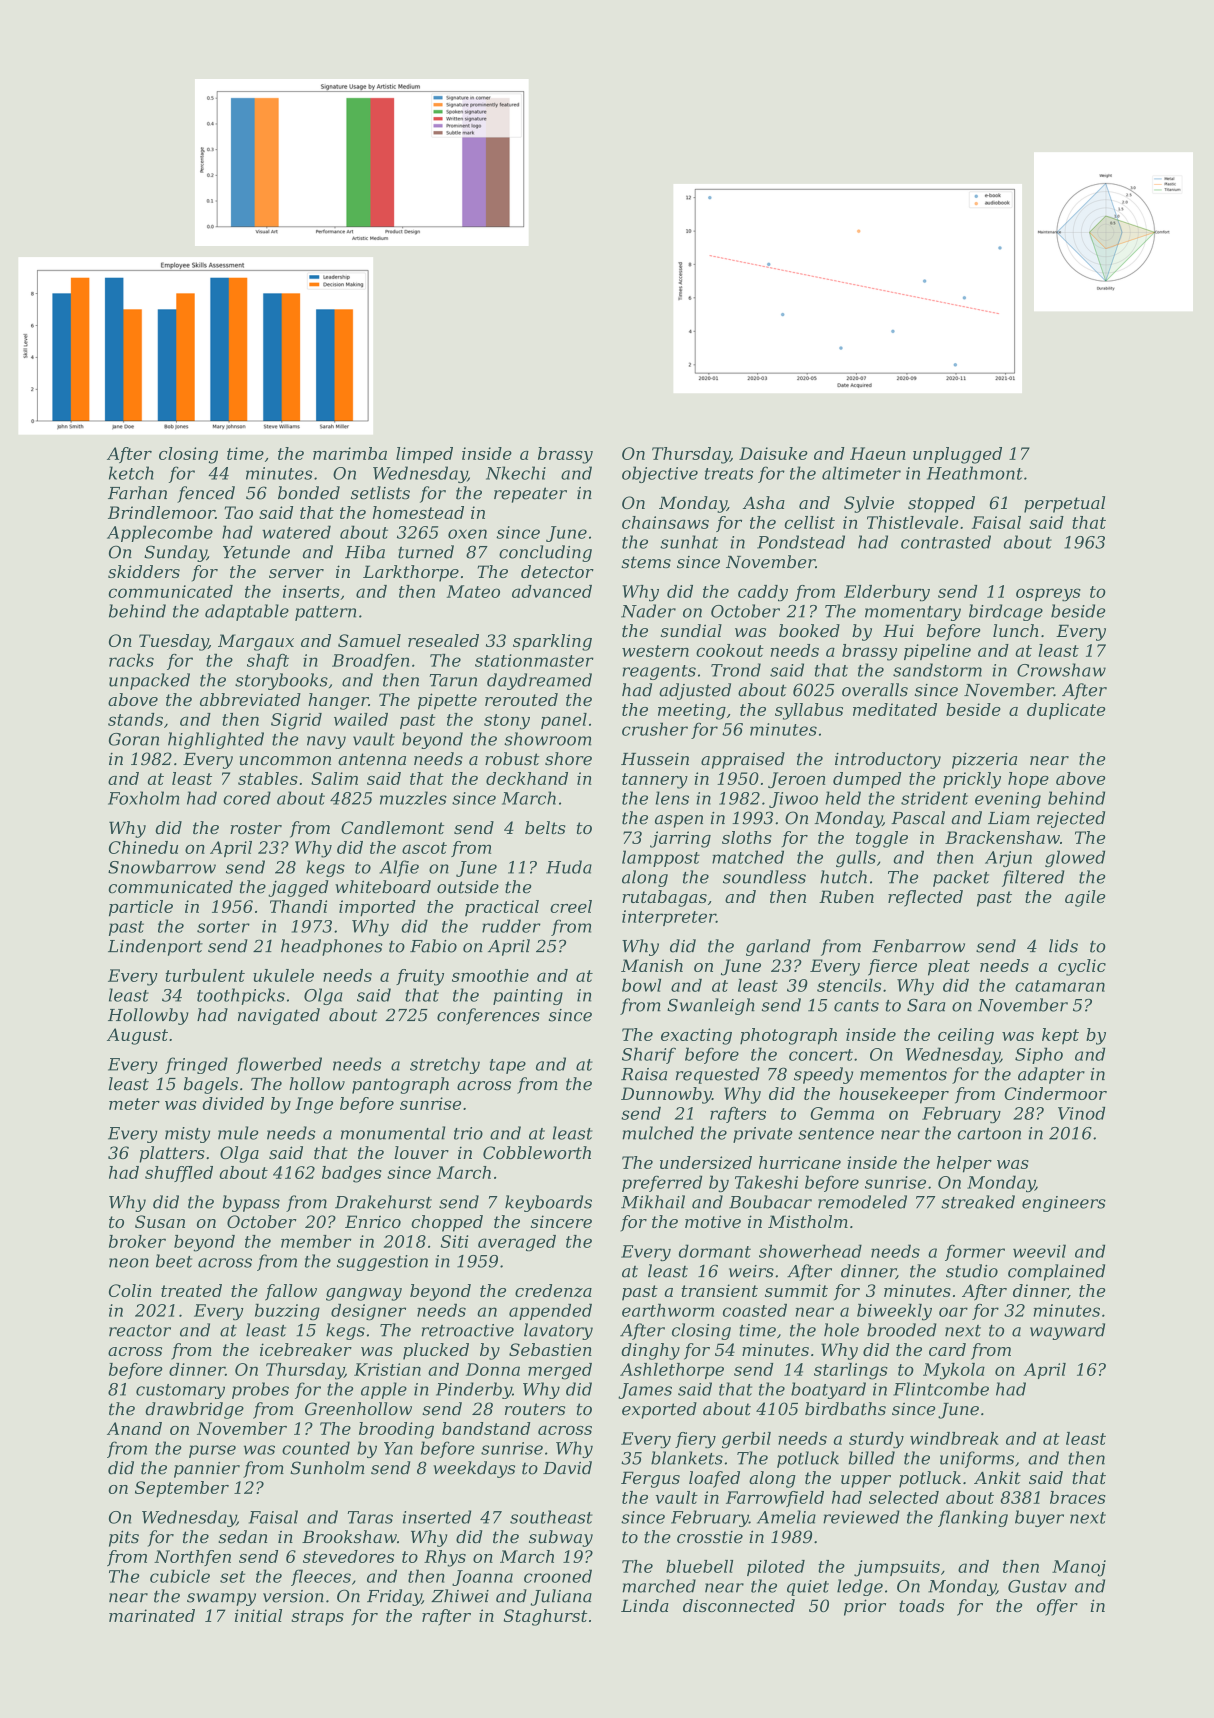  What do you see at coordinates (660, 474) in the screenshot?
I see `objective` at bounding box center [660, 474].
